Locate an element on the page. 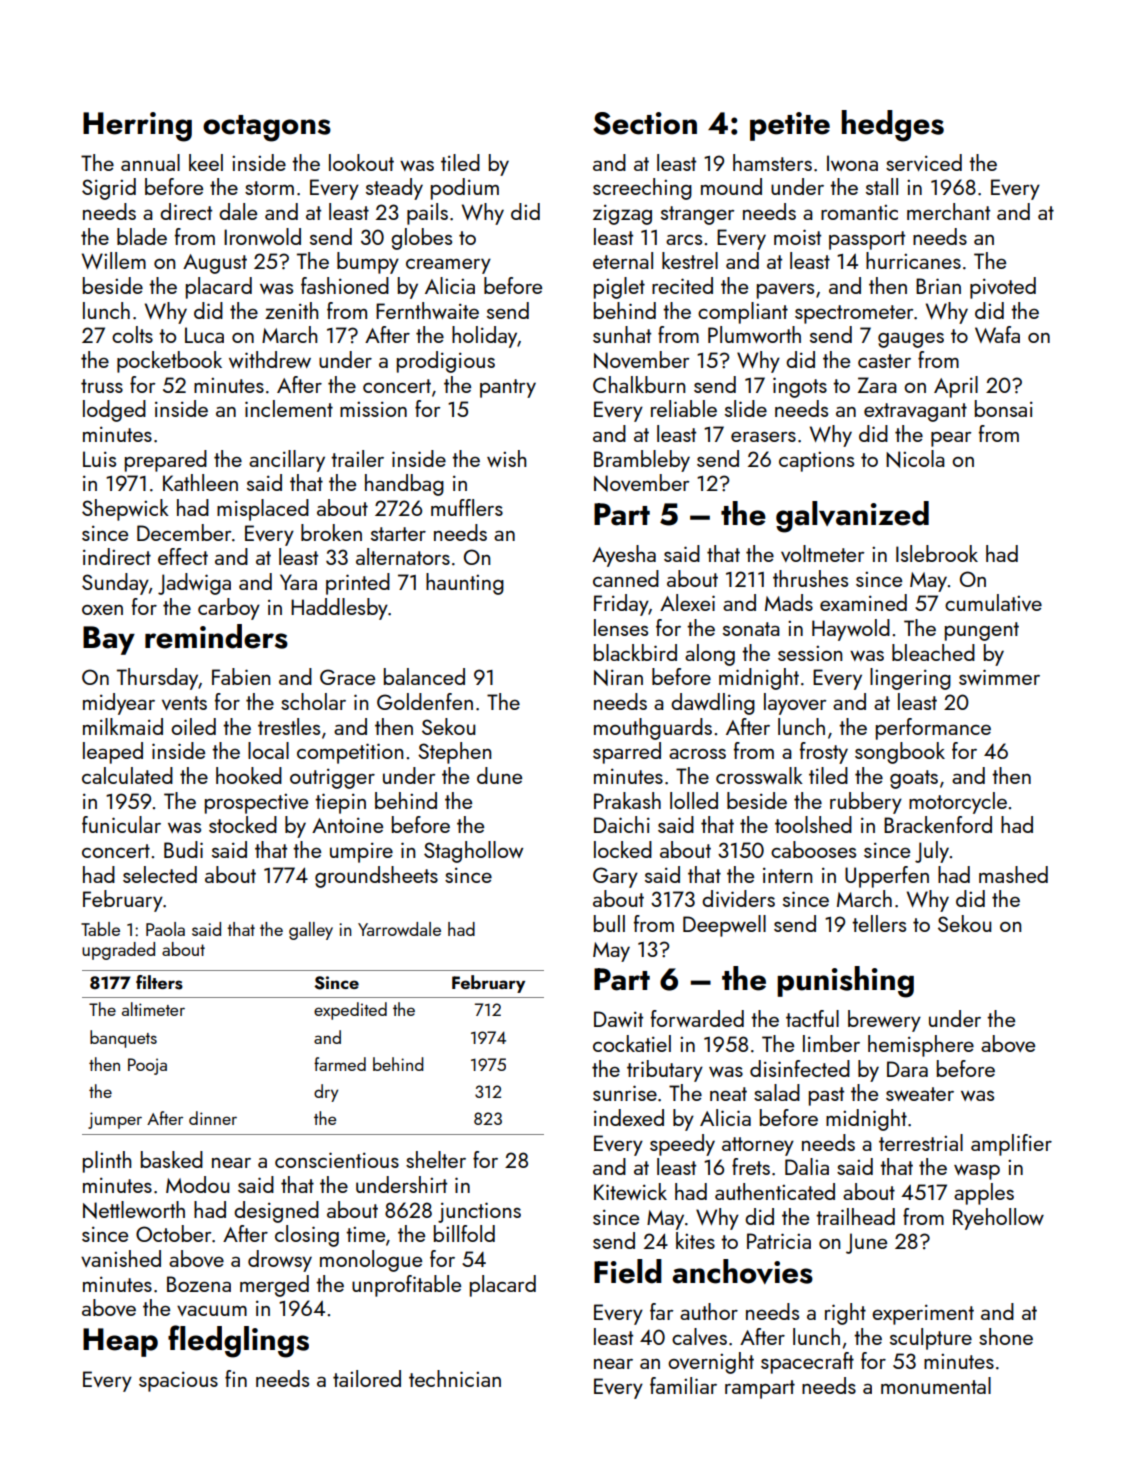 Image resolution: width=1136 pixels, height=1471 pixels. Kathleen is located at coordinates (200, 482).
